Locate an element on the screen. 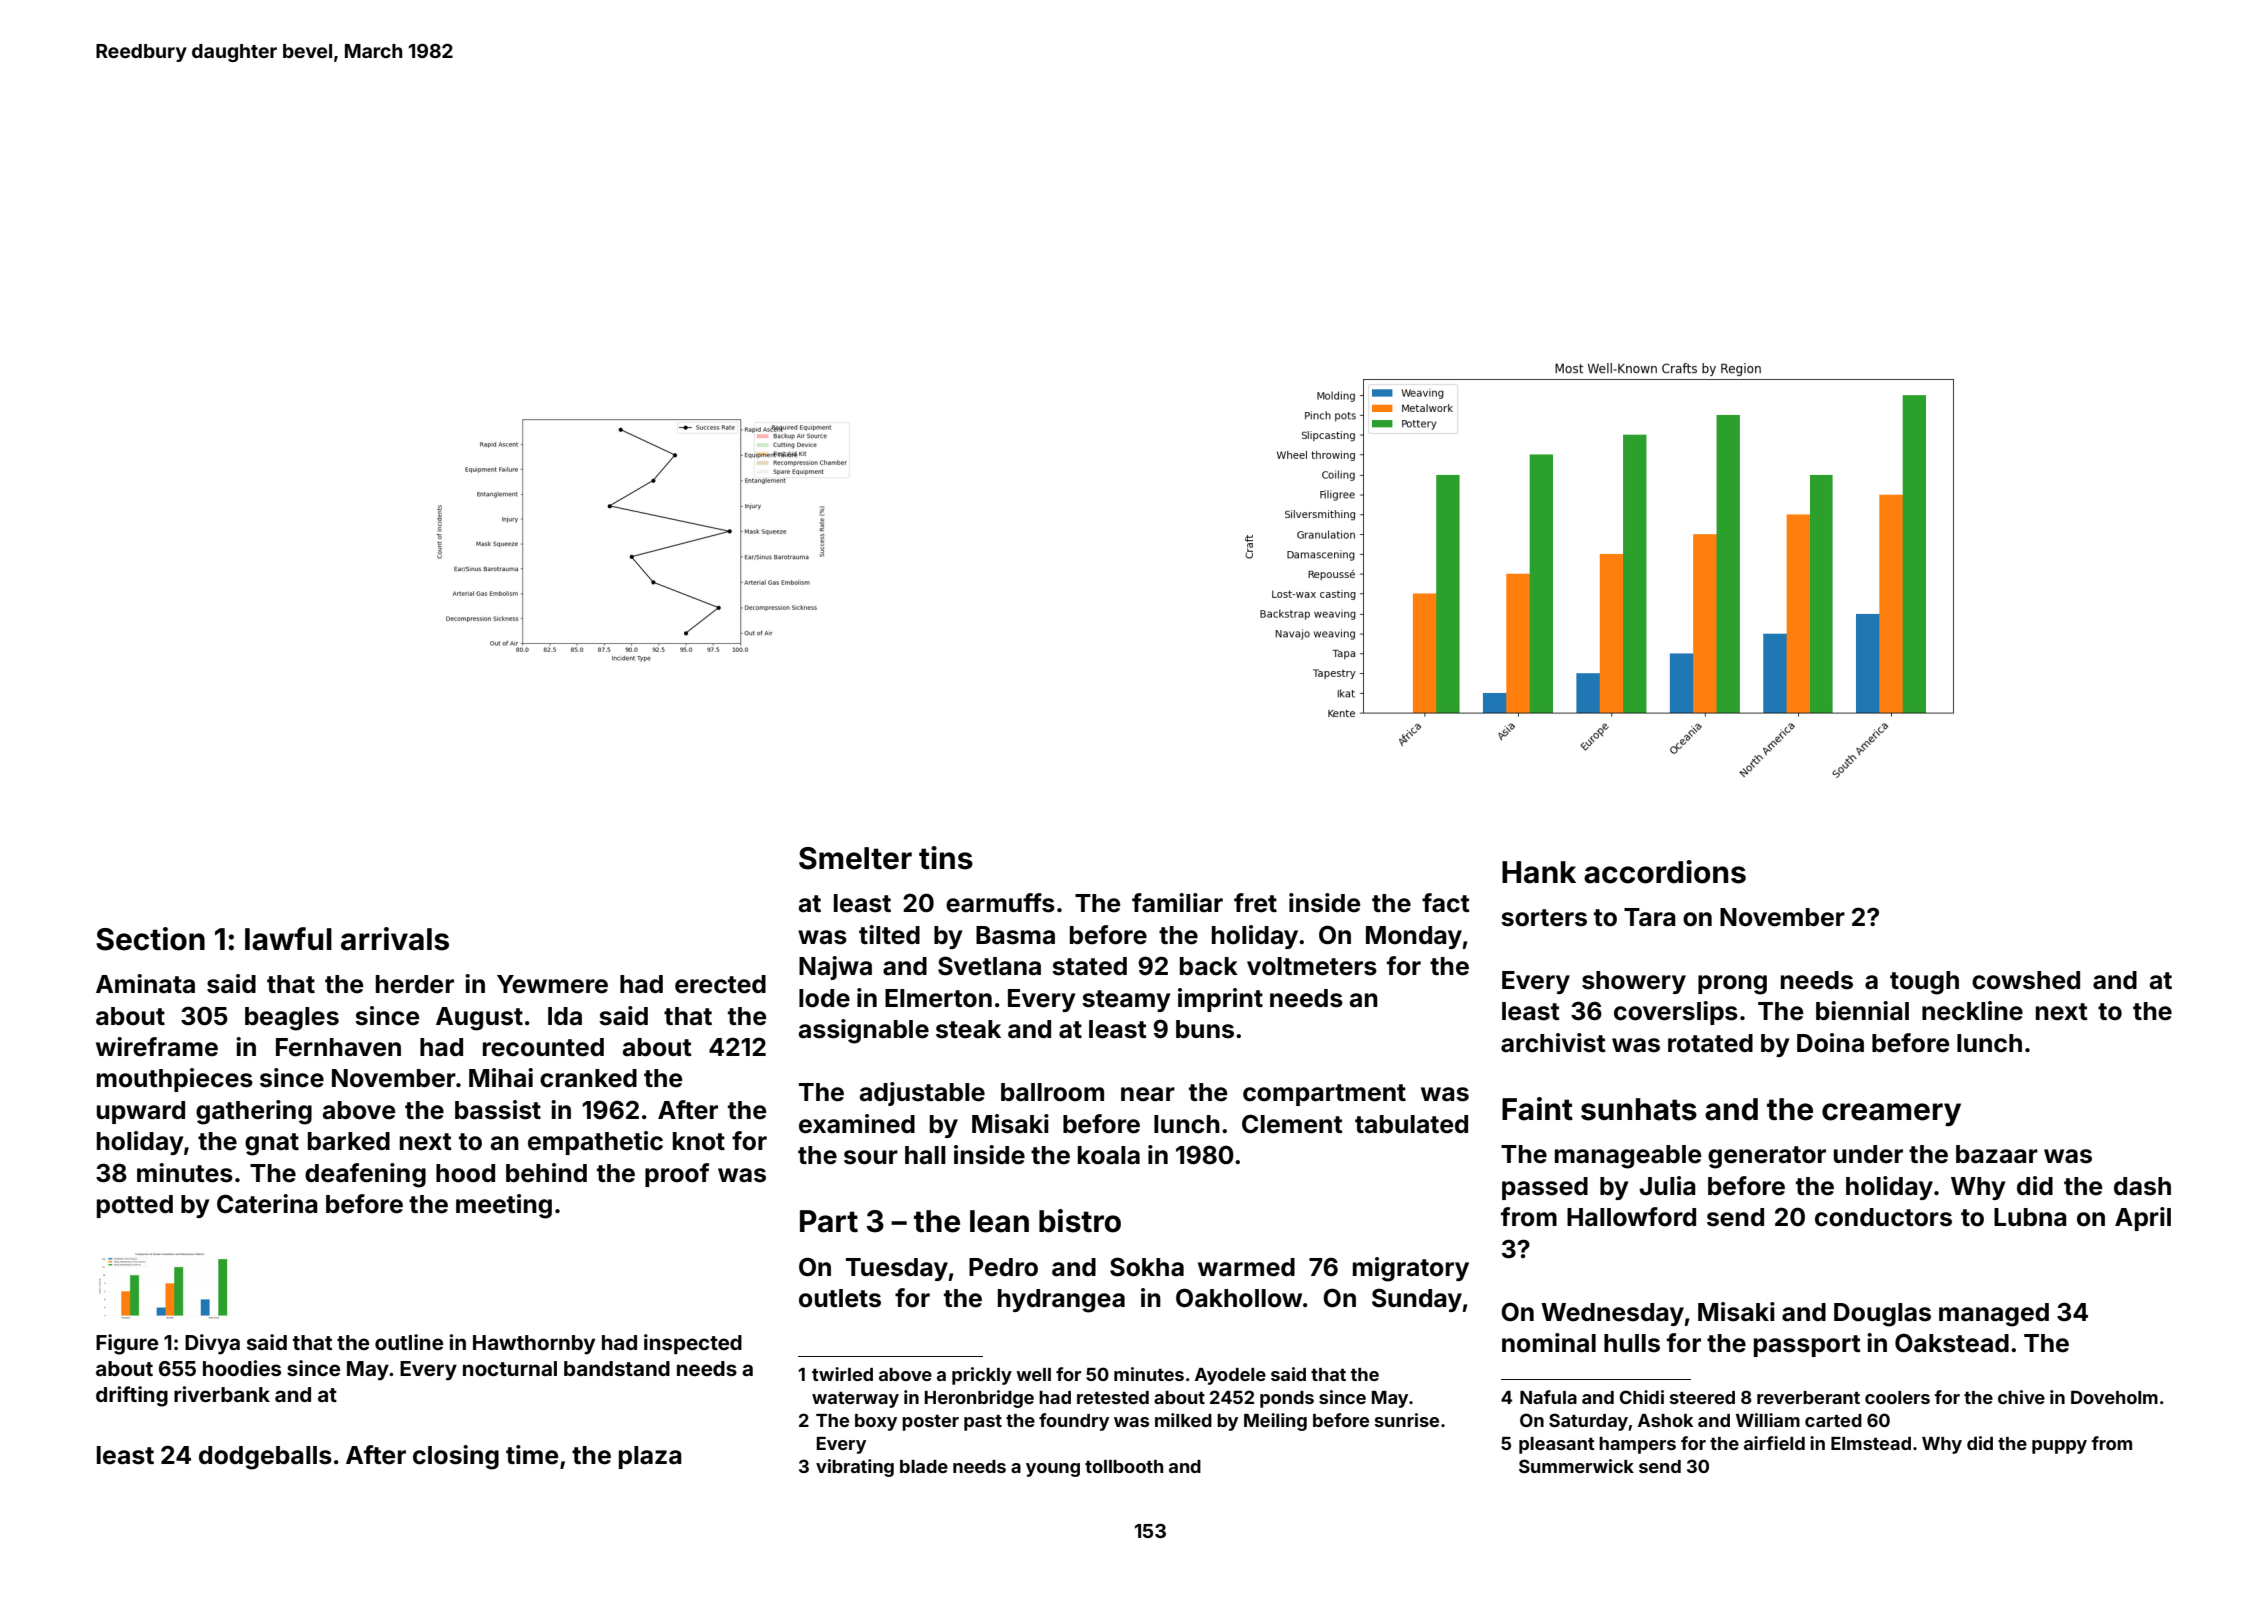  potted is located at coordinates (135, 1206).
